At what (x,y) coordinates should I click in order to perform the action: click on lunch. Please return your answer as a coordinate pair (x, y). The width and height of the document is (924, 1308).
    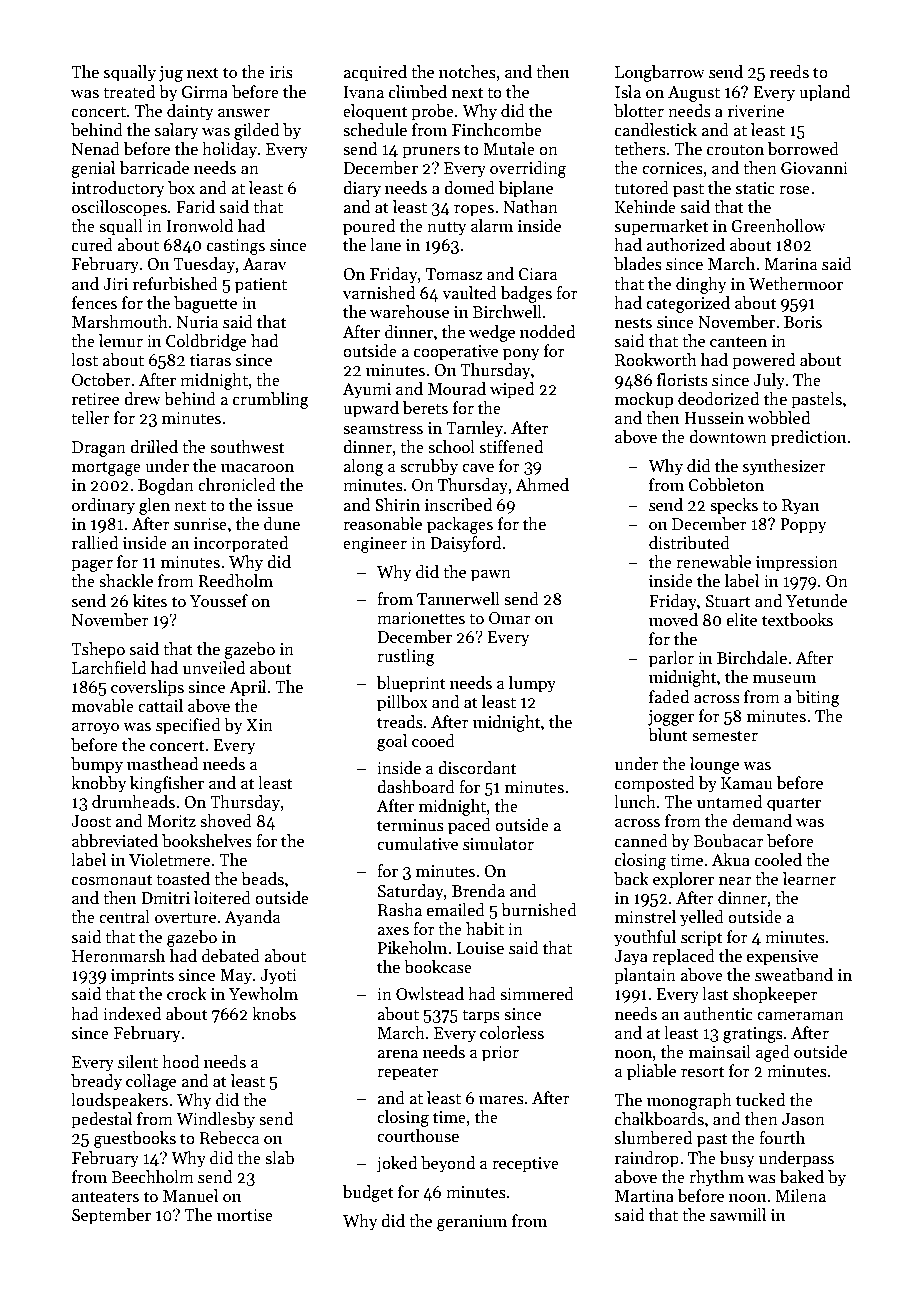
    Looking at the image, I should click on (635, 802).
